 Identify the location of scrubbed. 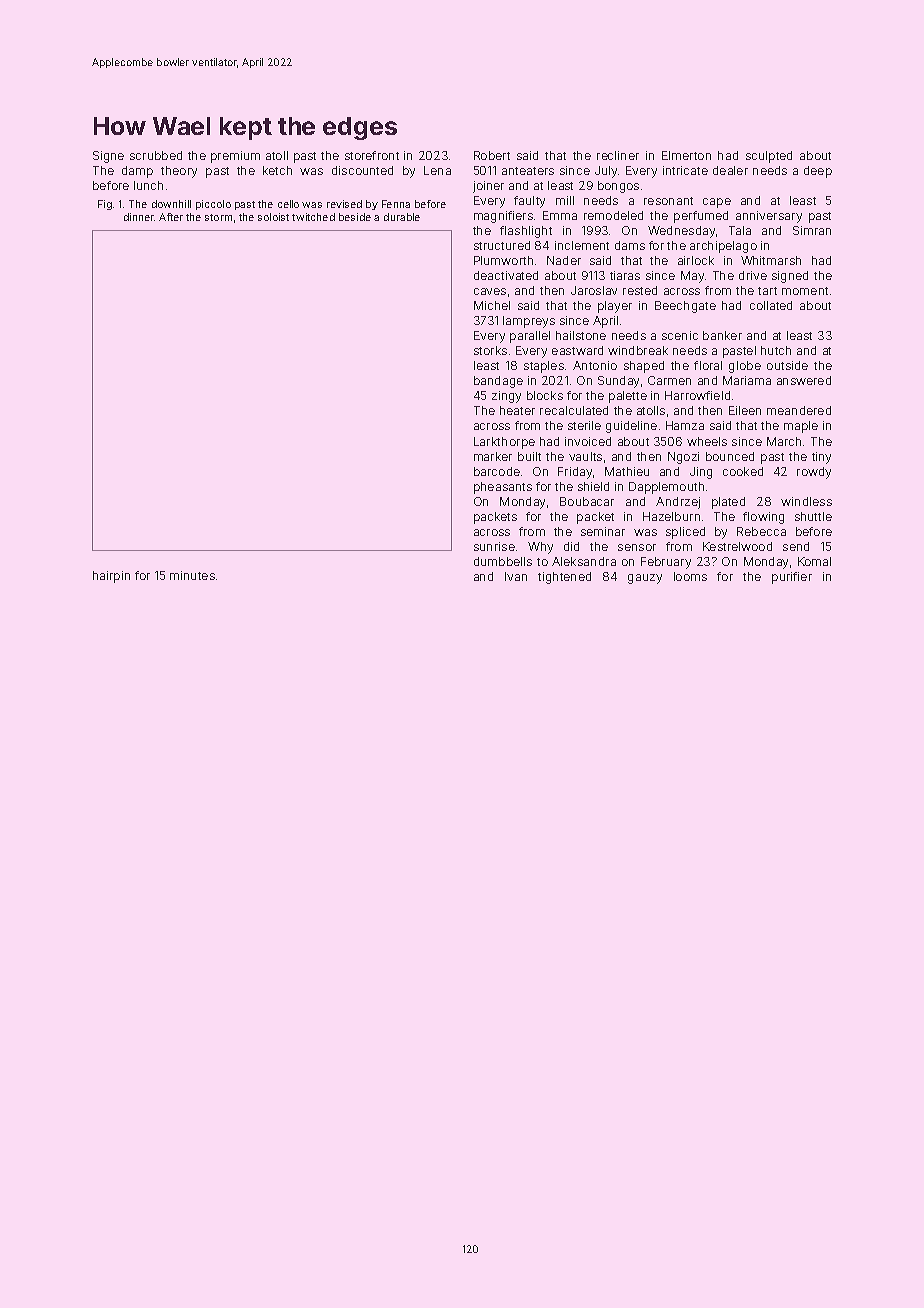
(156, 155).
